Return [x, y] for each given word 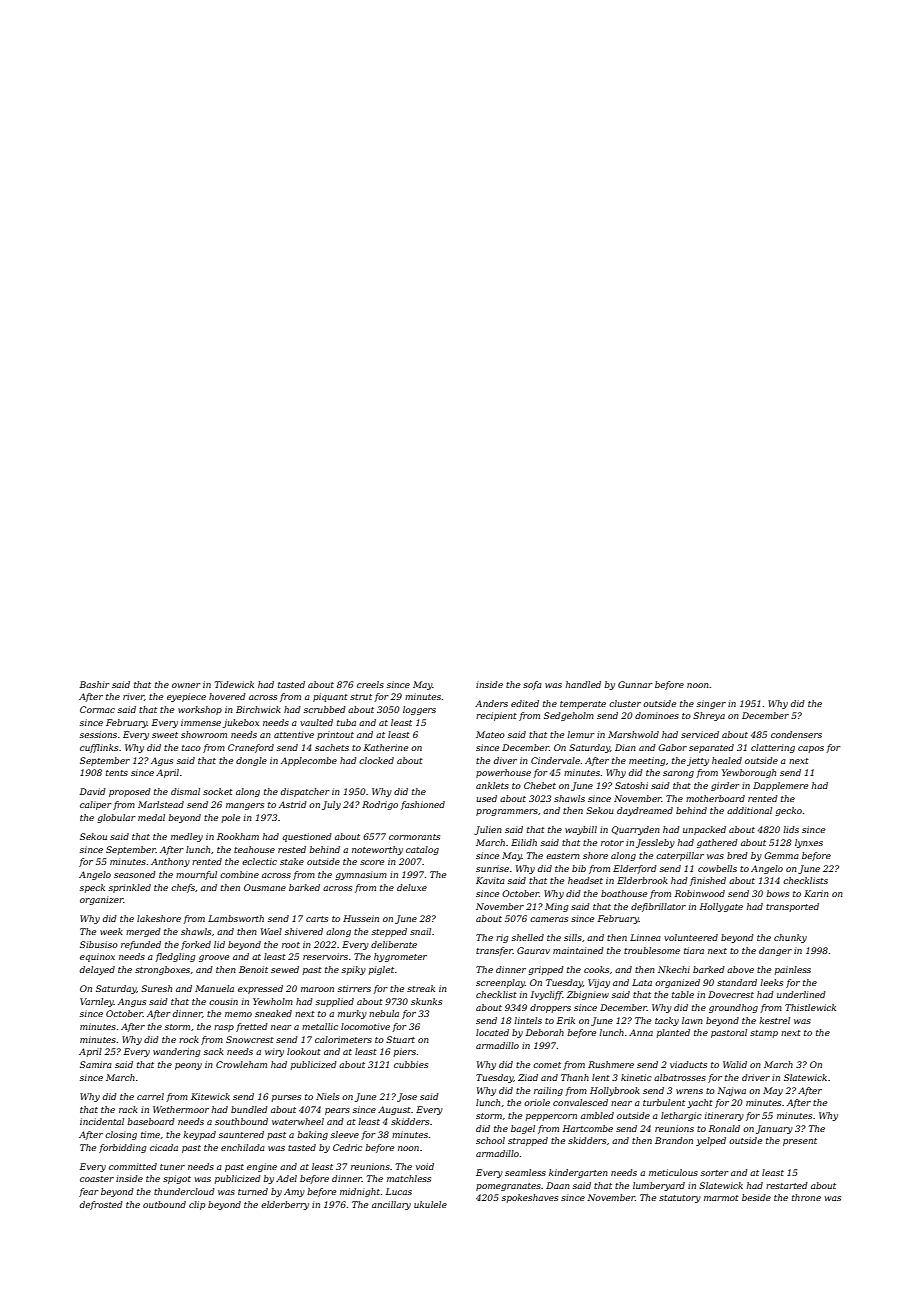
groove [214, 958]
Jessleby [655, 843]
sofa [532, 685]
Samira [96, 1064]
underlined [801, 994]
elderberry [285, 1205]
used [486, 798]
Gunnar [635, 684]
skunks [426, 1001]
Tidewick [234, 684]
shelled [528, 937]
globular [116, 818]
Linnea [645, 937]
